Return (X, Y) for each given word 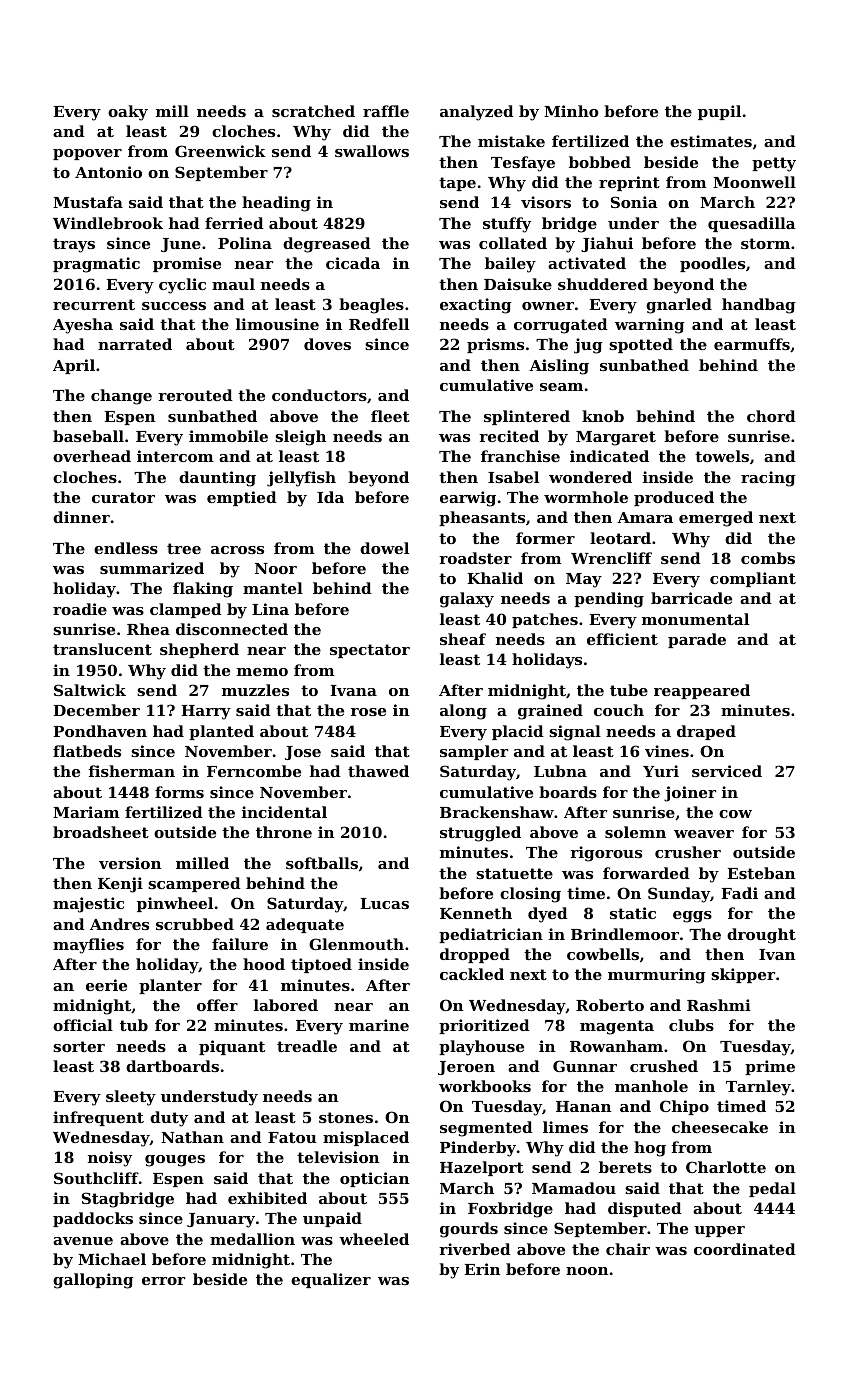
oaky (128, 113)
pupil (719, 112)
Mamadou (574, 1188)
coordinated (745, 1249)
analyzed (477, 113)
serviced (727, 771)
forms (179, 792)
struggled (480, 834)
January (221, 1220)
